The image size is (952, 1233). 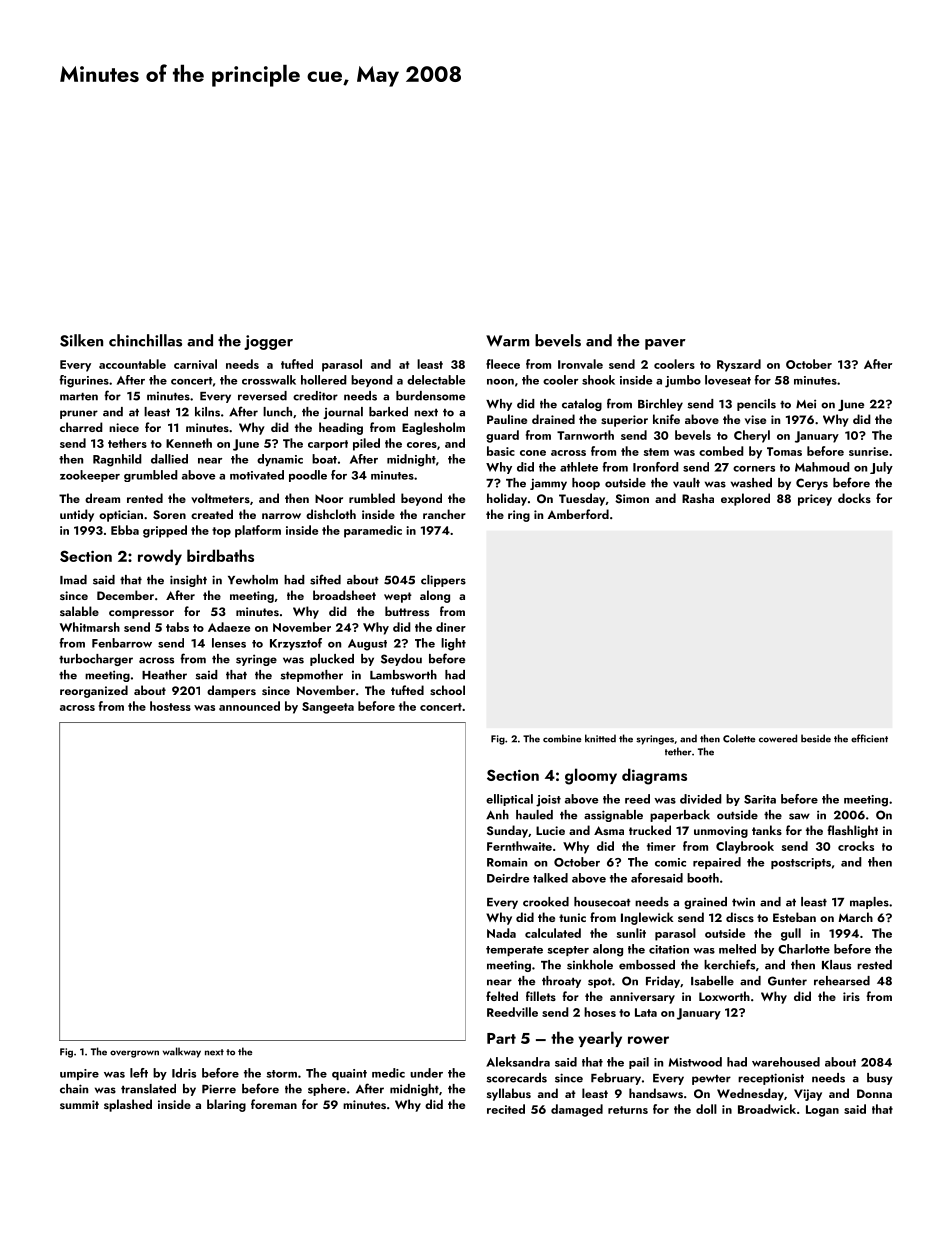 What do you see at coordinates (134, 1054) in the screenshot?
I see `overgrown` at bounding box center [134, 1054].
